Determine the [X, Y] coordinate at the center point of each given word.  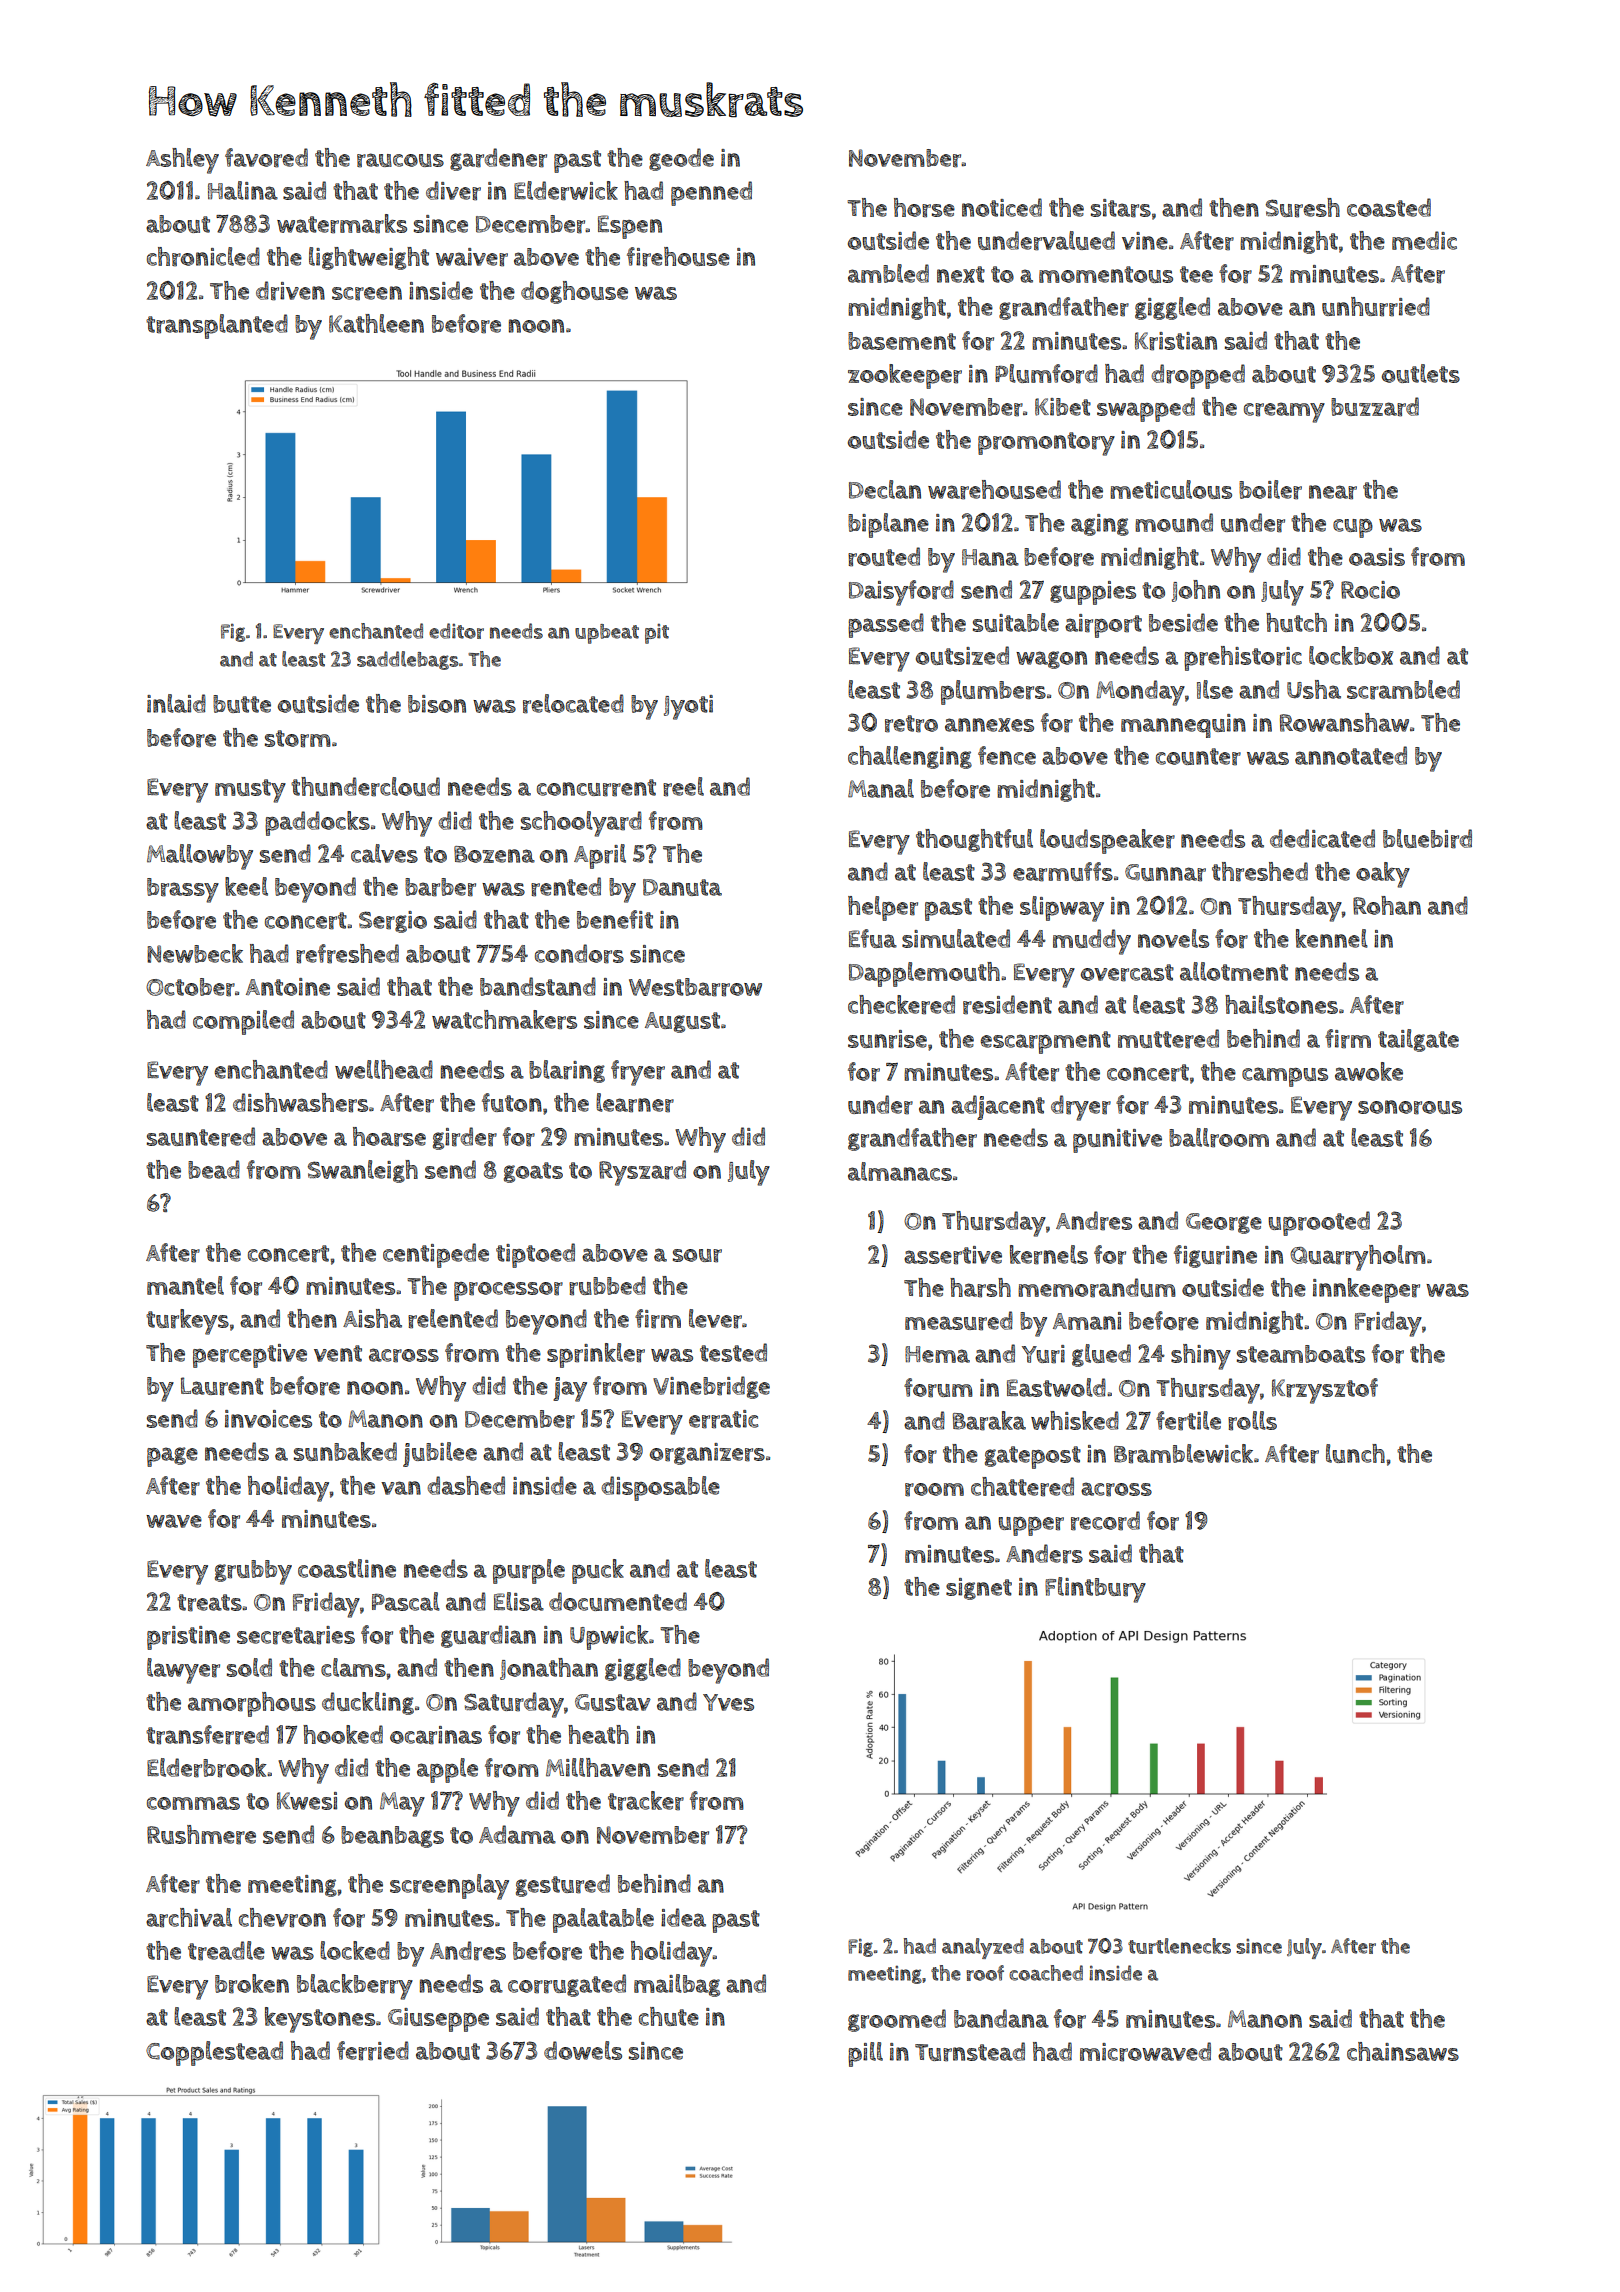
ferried [373, 2051]
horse [924, 208]
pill [865, 2054]
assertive [953, 1255]
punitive [1117, 1141]
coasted [1389, 207]
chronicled [203, 257]
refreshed [347, 954]
